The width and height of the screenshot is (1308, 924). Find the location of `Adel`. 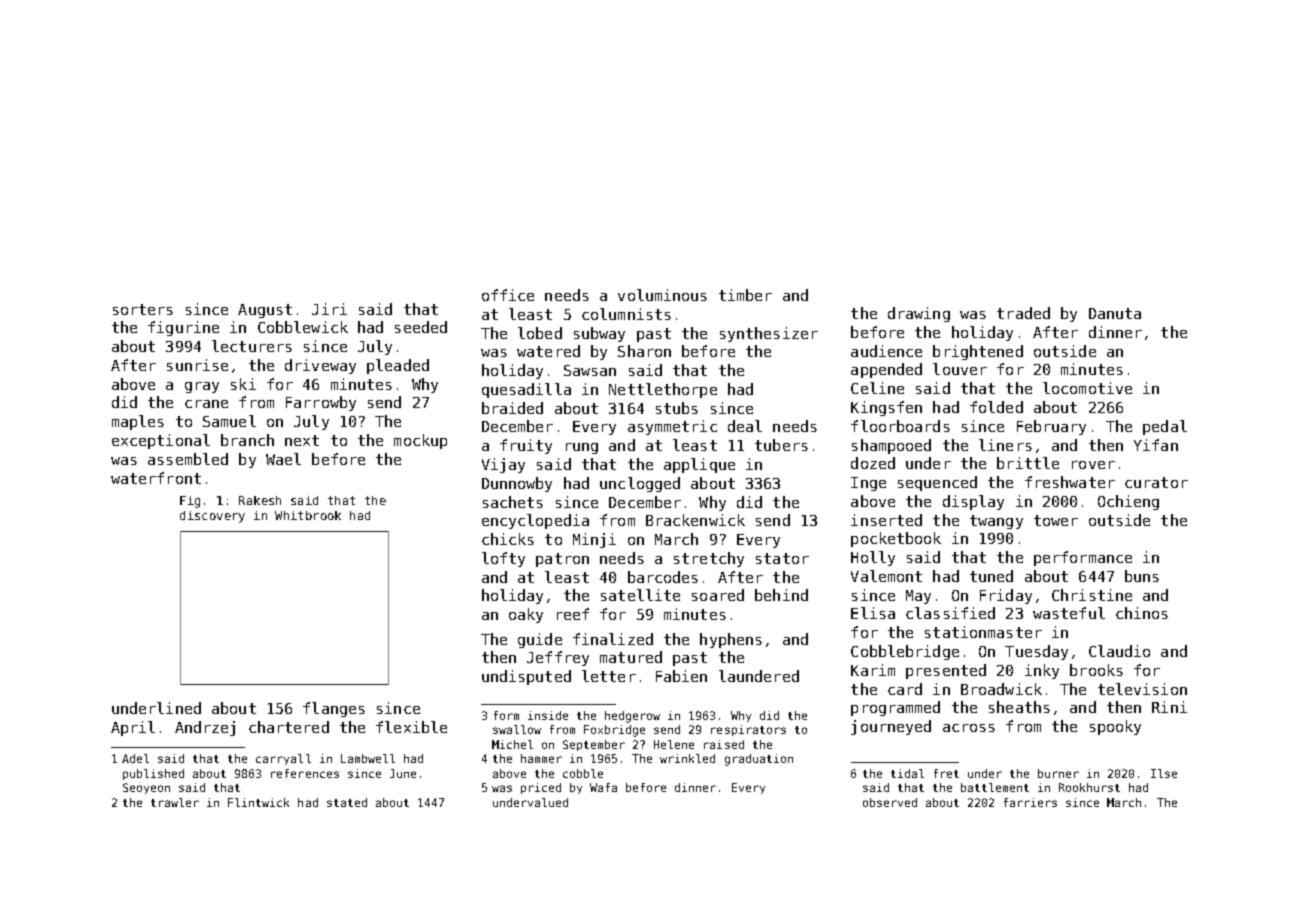

Adel is located at coordinates (135, 758).
